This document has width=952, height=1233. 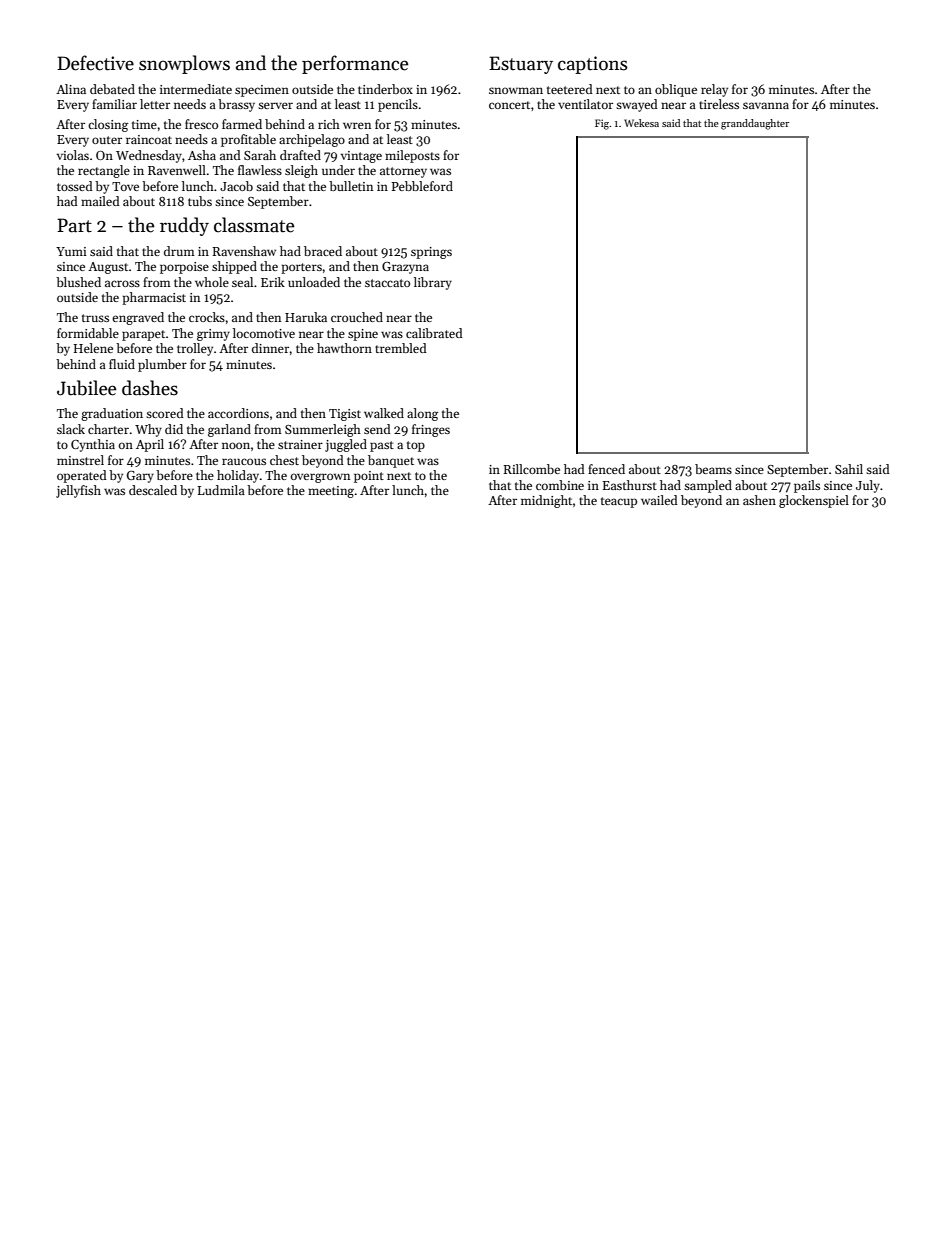 I want to click on performance, so click(x=355, y=64).
